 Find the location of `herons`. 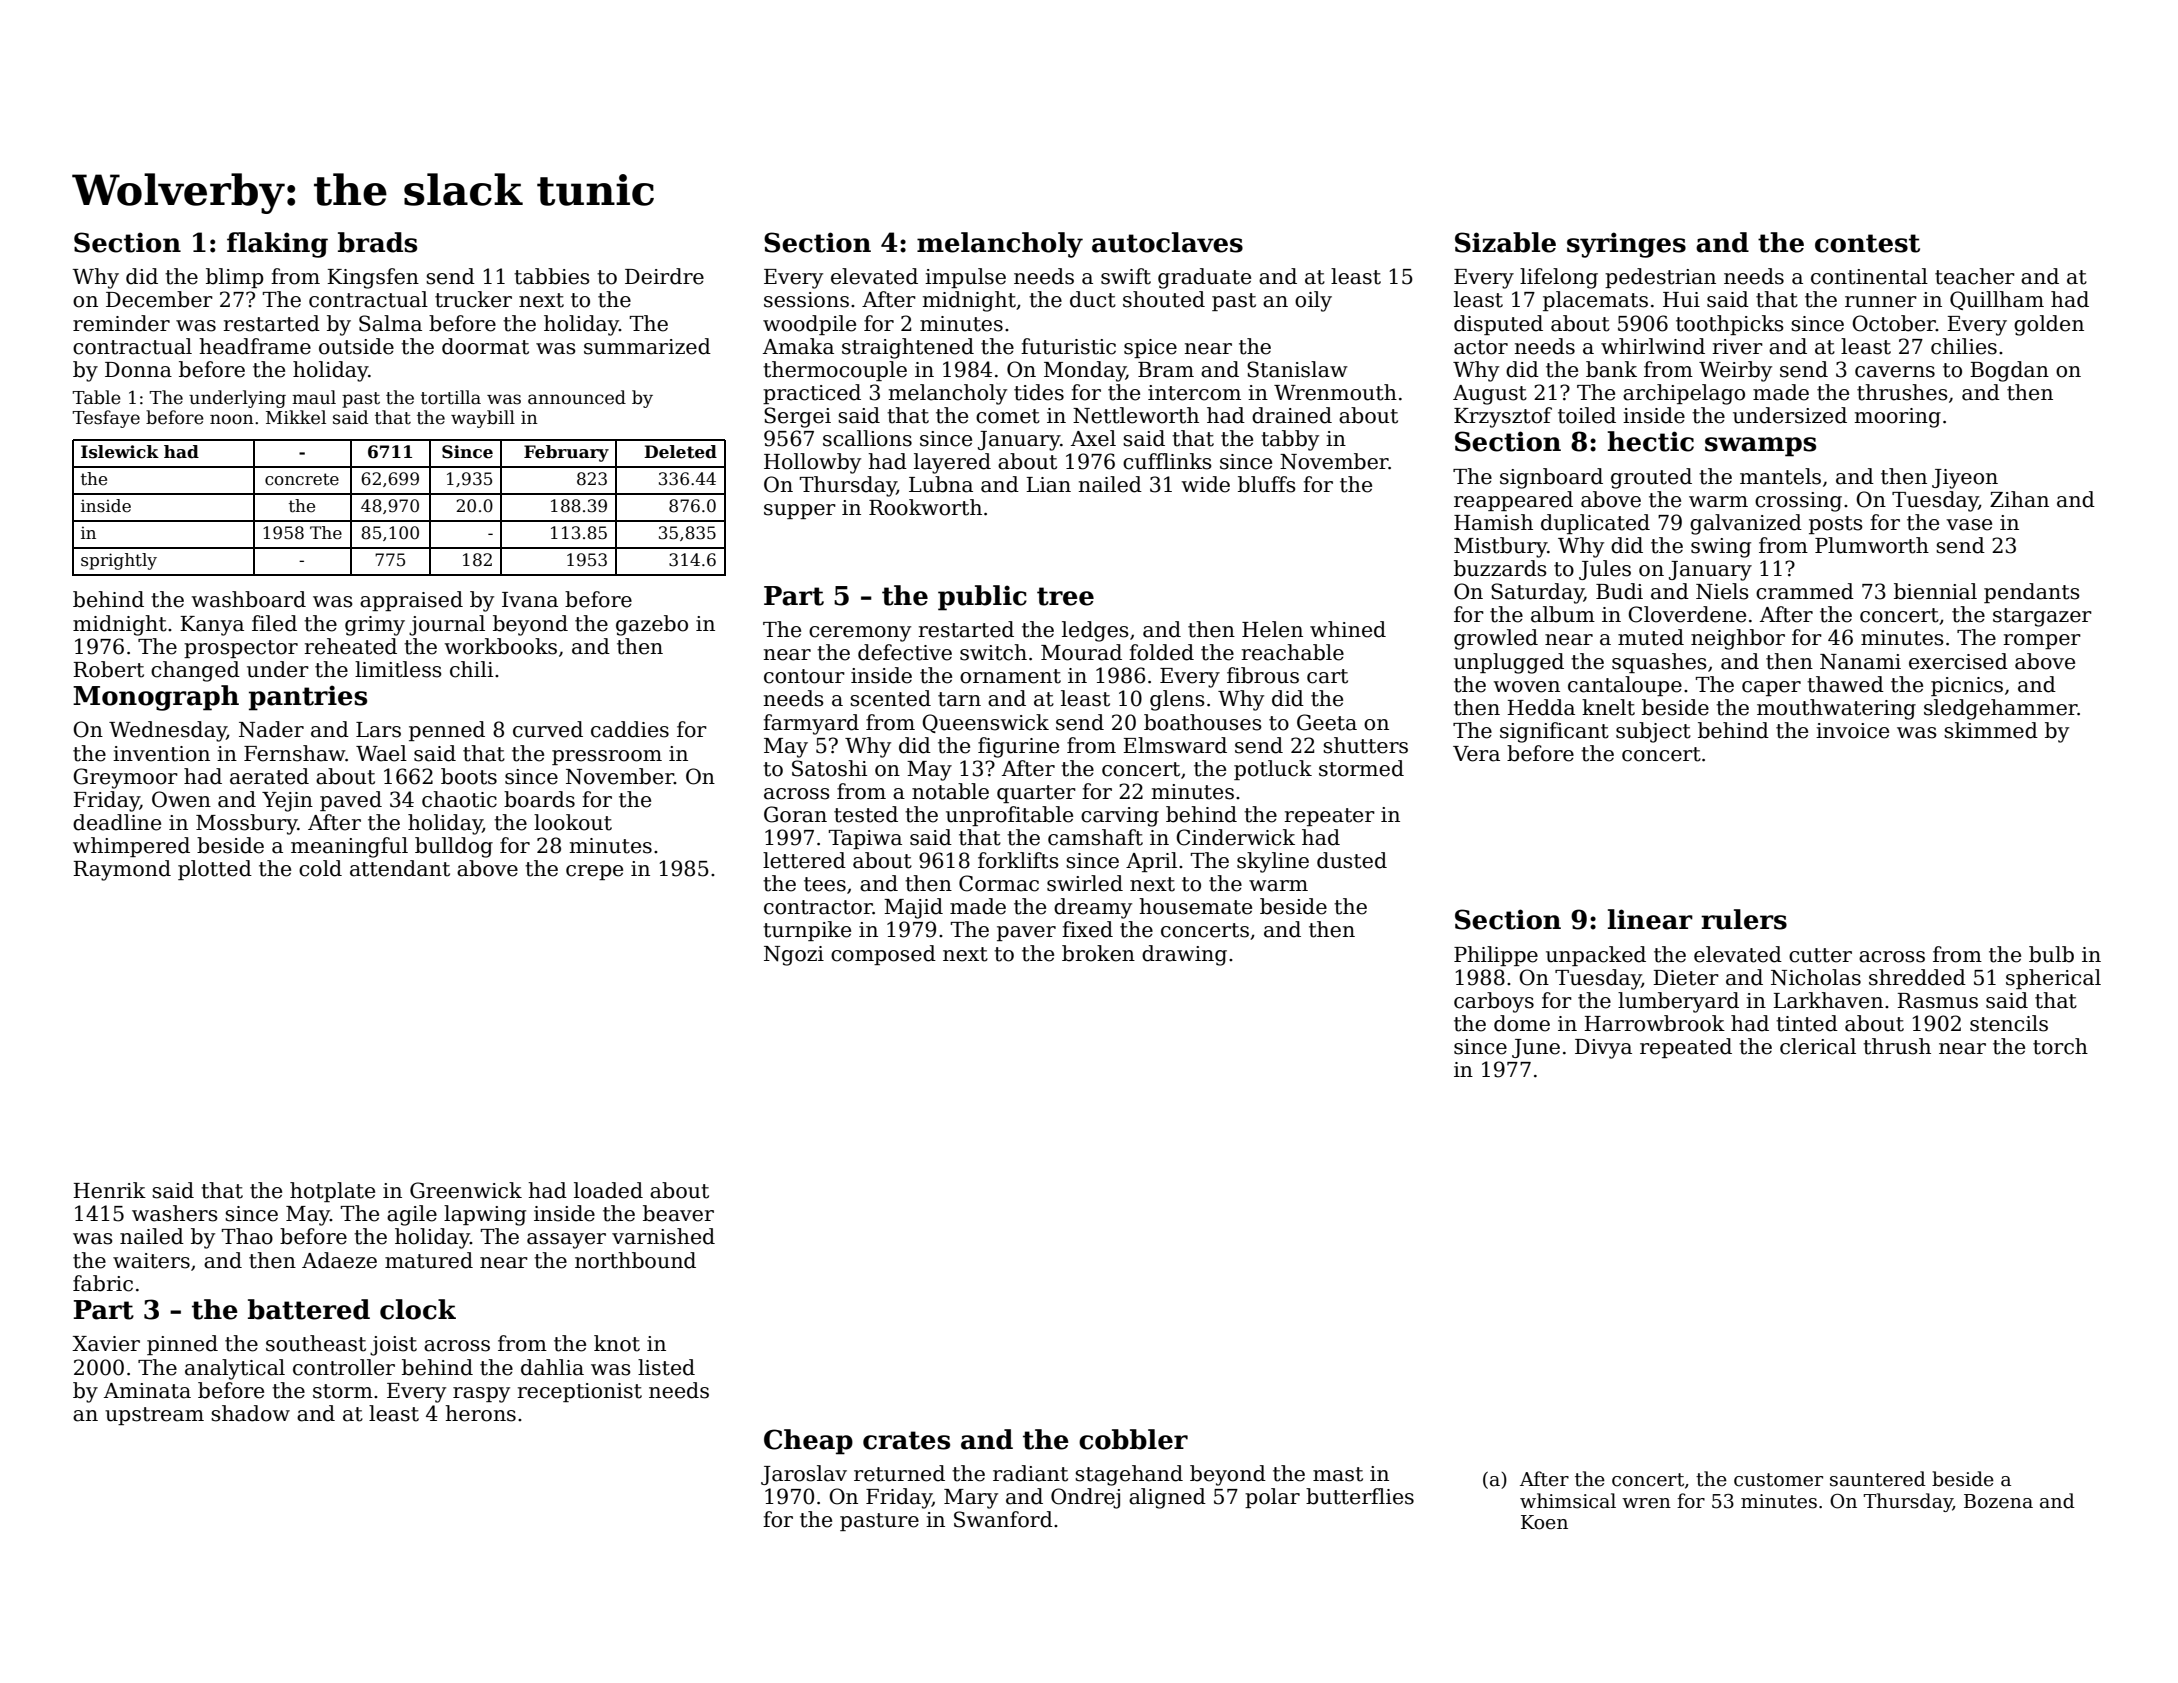

herons is located at coordinates (480, 1413).
